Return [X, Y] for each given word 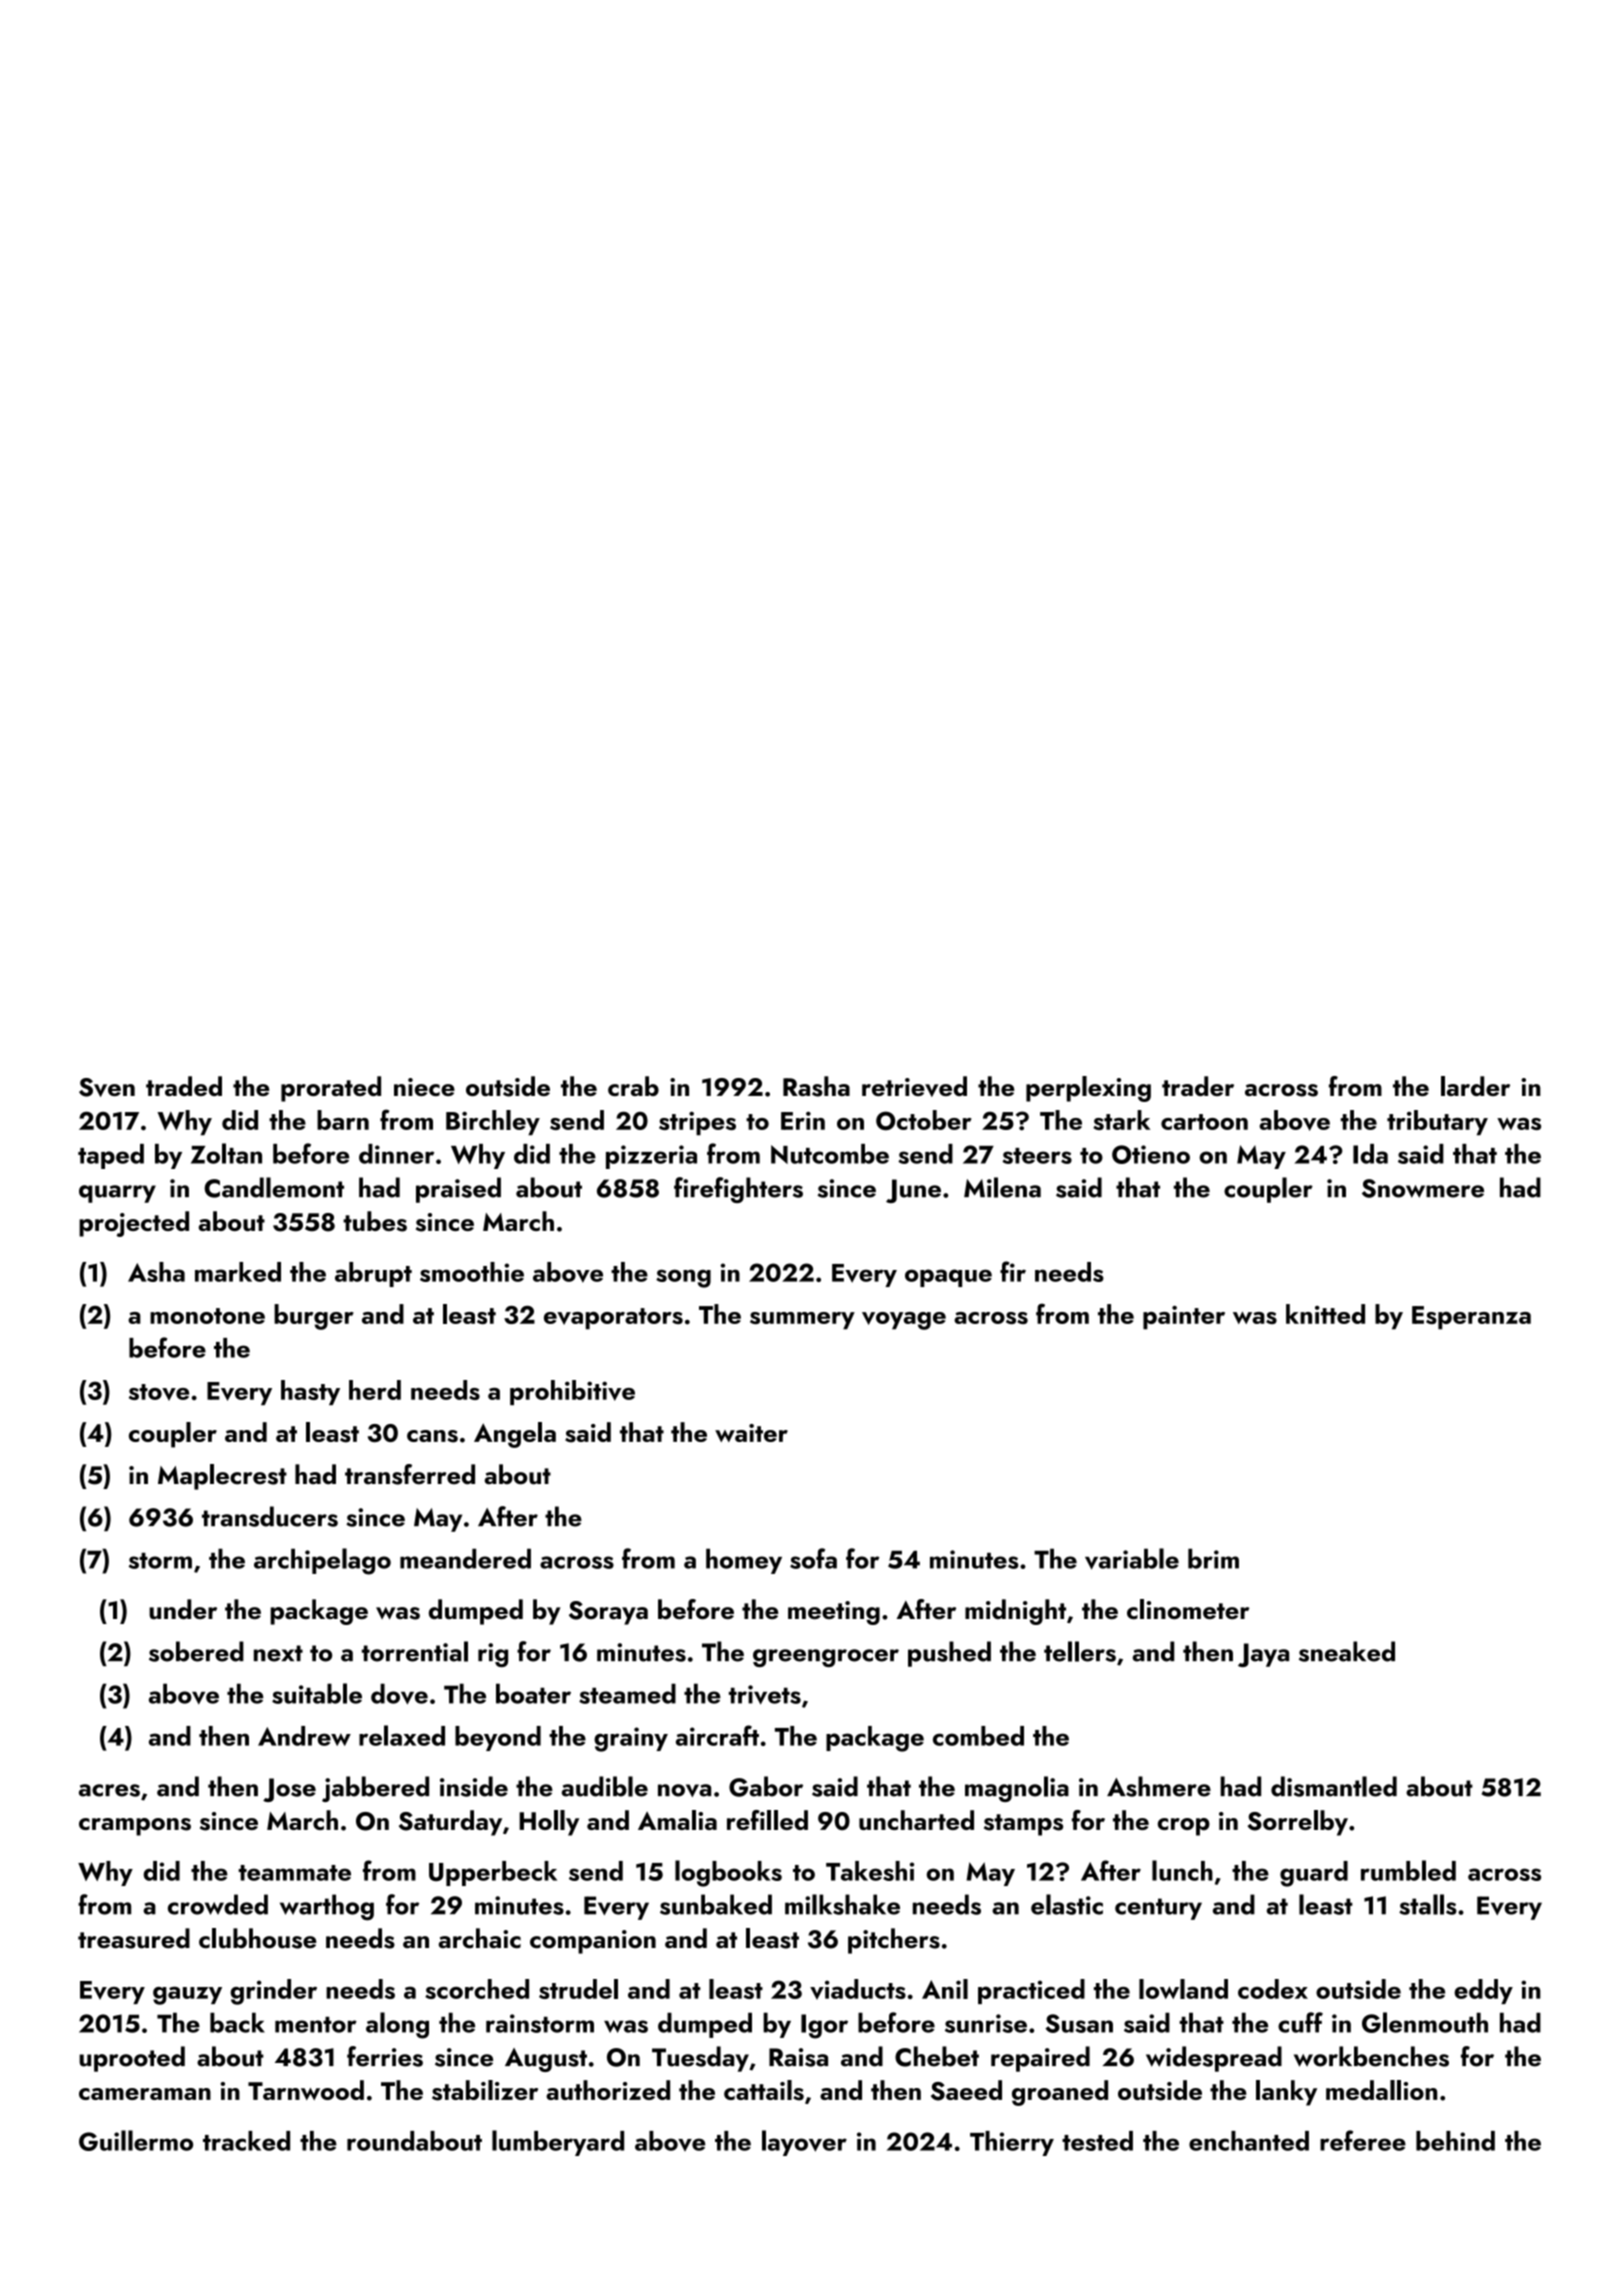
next [278, 1653]
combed [978, 1736]
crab [633, 1086]
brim [1213, 1558]
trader [1198, 1086]
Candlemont [274, 1187]
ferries [385, 2056]
